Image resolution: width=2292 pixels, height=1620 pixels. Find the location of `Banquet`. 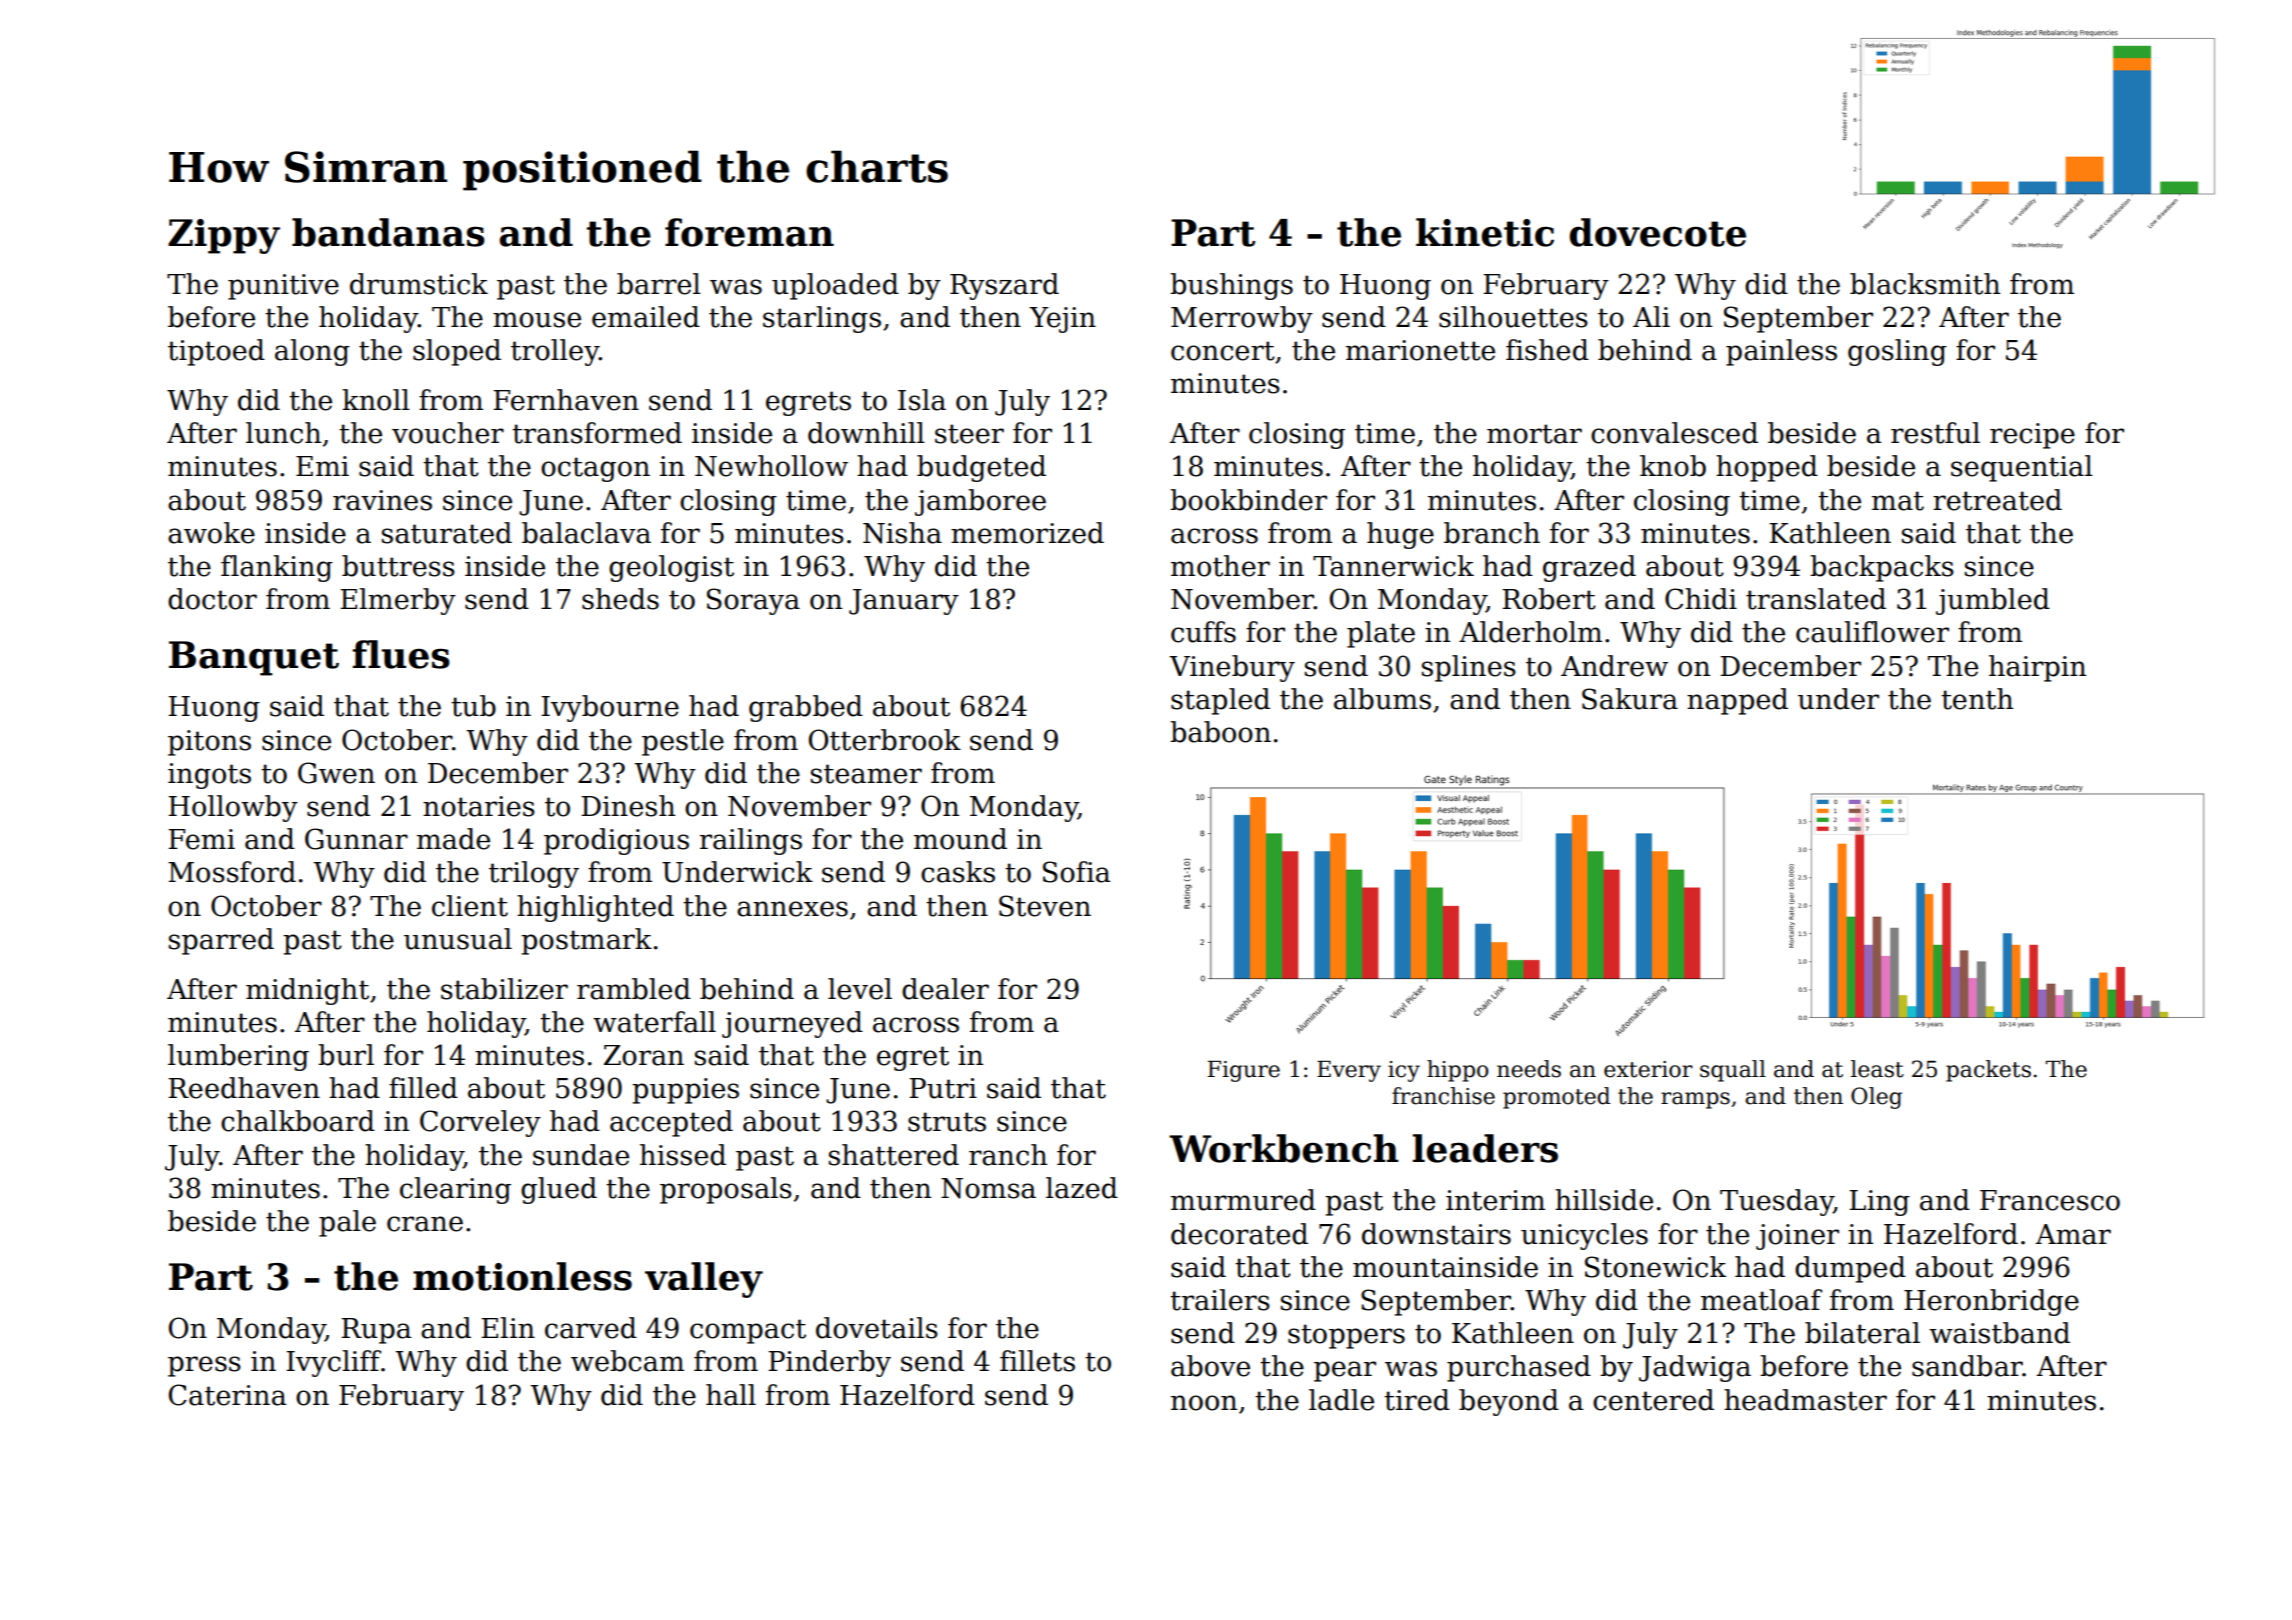

Banquet is located at coordinates (254, 658).
